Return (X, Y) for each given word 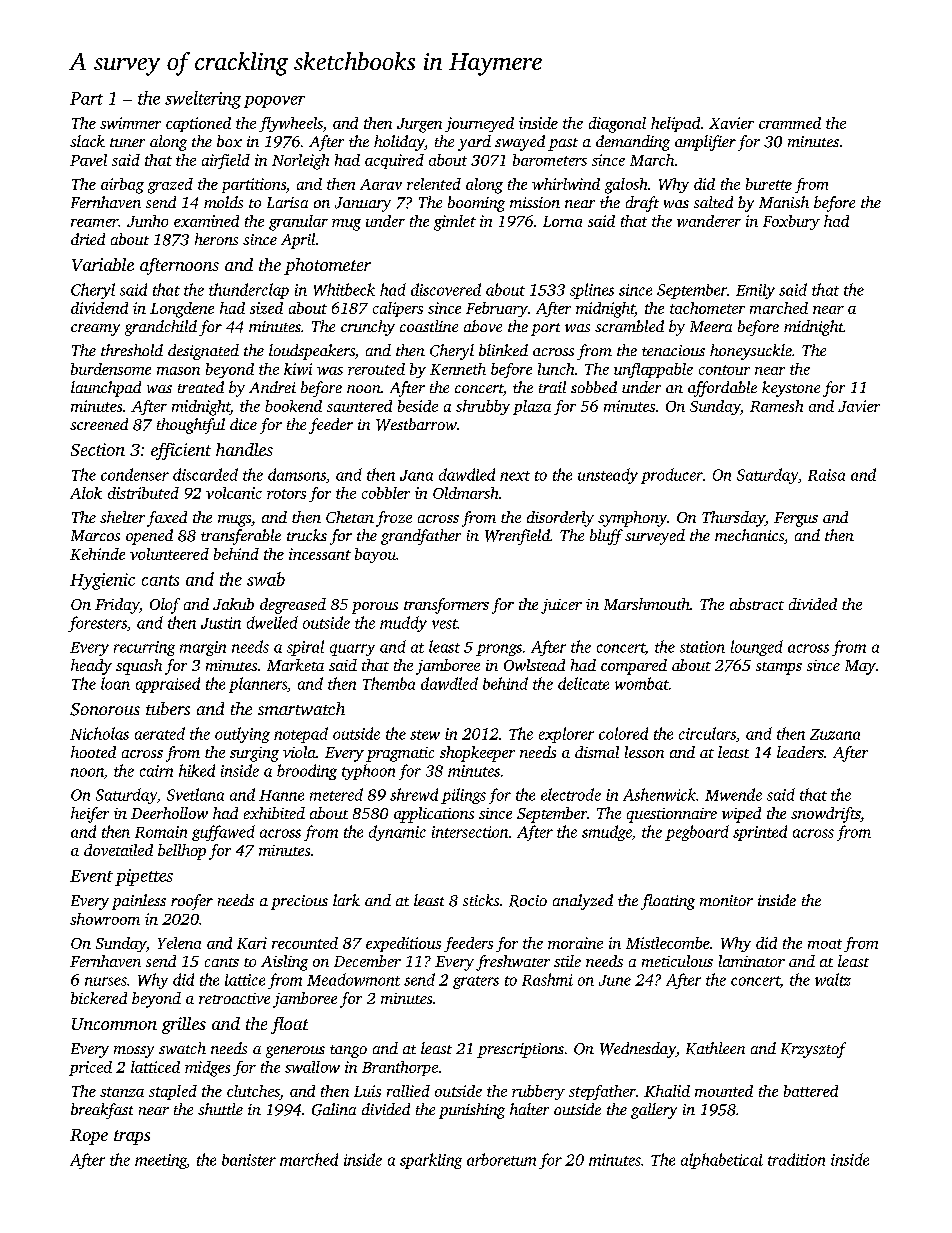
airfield (226, 161)
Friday (117, 606)
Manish (784, 202)
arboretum (501, 1159)
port (545, 329)
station (702, 647)
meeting (161, 1161)
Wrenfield (517, 537)
